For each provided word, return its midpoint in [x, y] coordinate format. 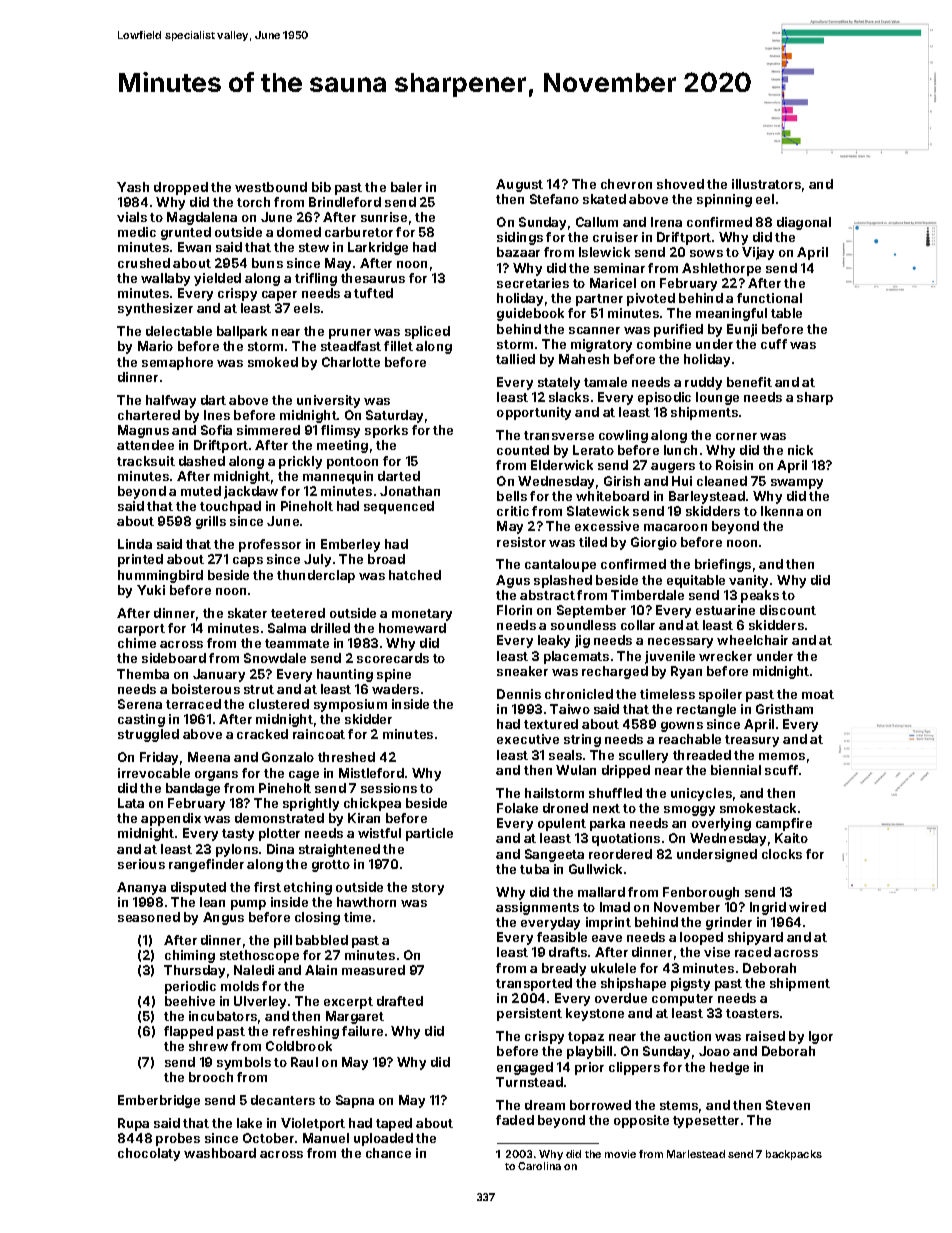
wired [807, 907]
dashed [202, 461]
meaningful [731, 314]
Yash [133, 187]
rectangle [706, 710]
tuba [534, 869]
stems [679, 1105]
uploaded [383, 1139]
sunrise [384, 217]
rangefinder [206, 865]
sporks [386, 431]
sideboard [174, 658]
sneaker [522, 671]
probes [178, 1139]
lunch [680, 450]
